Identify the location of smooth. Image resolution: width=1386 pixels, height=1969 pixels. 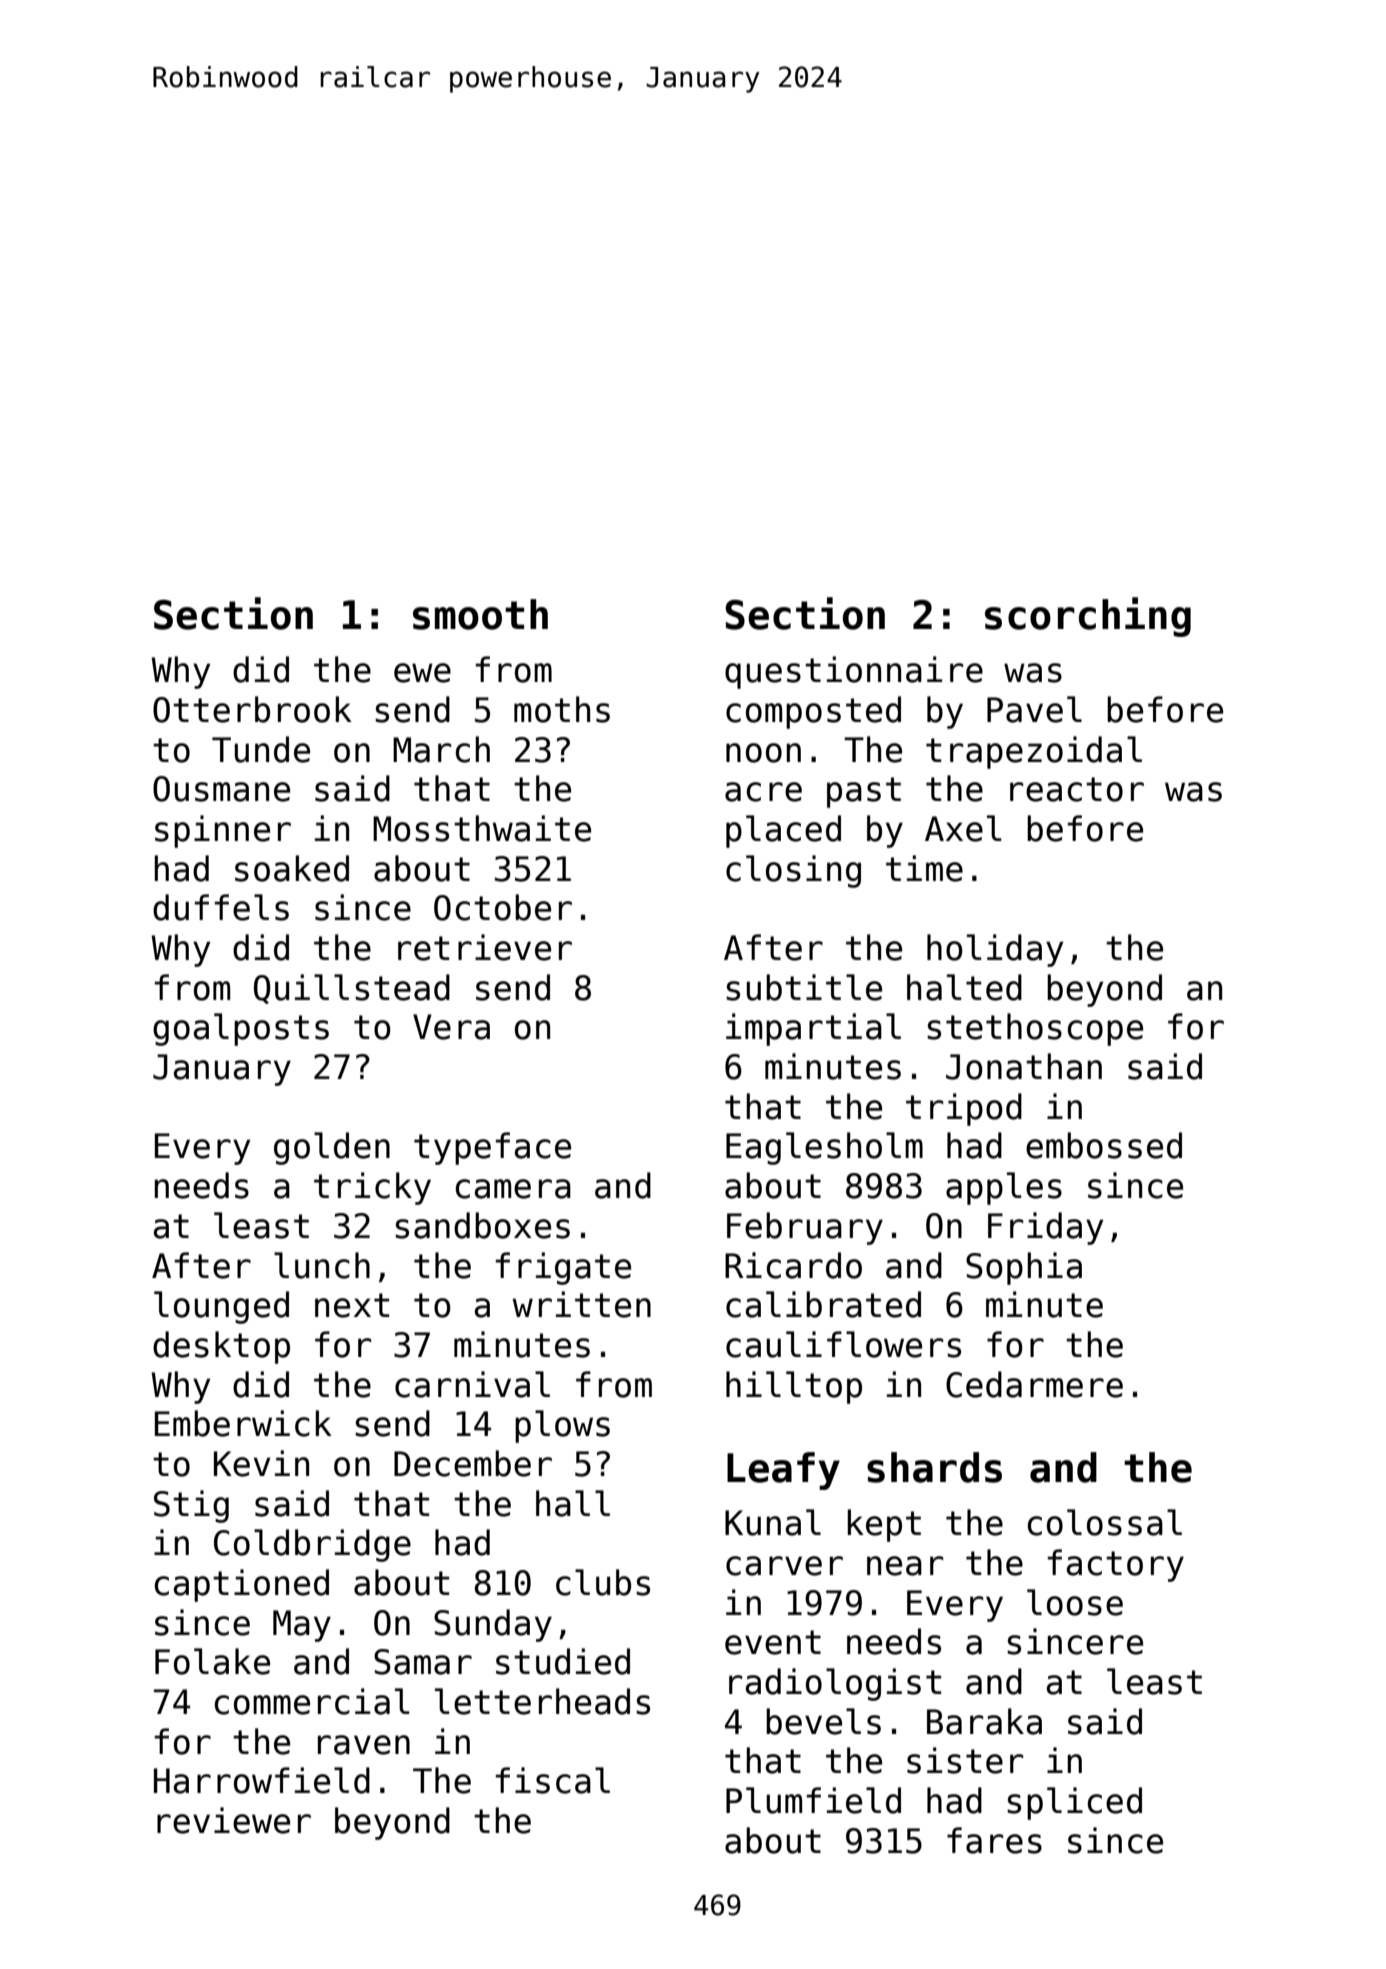
(480, 614).
